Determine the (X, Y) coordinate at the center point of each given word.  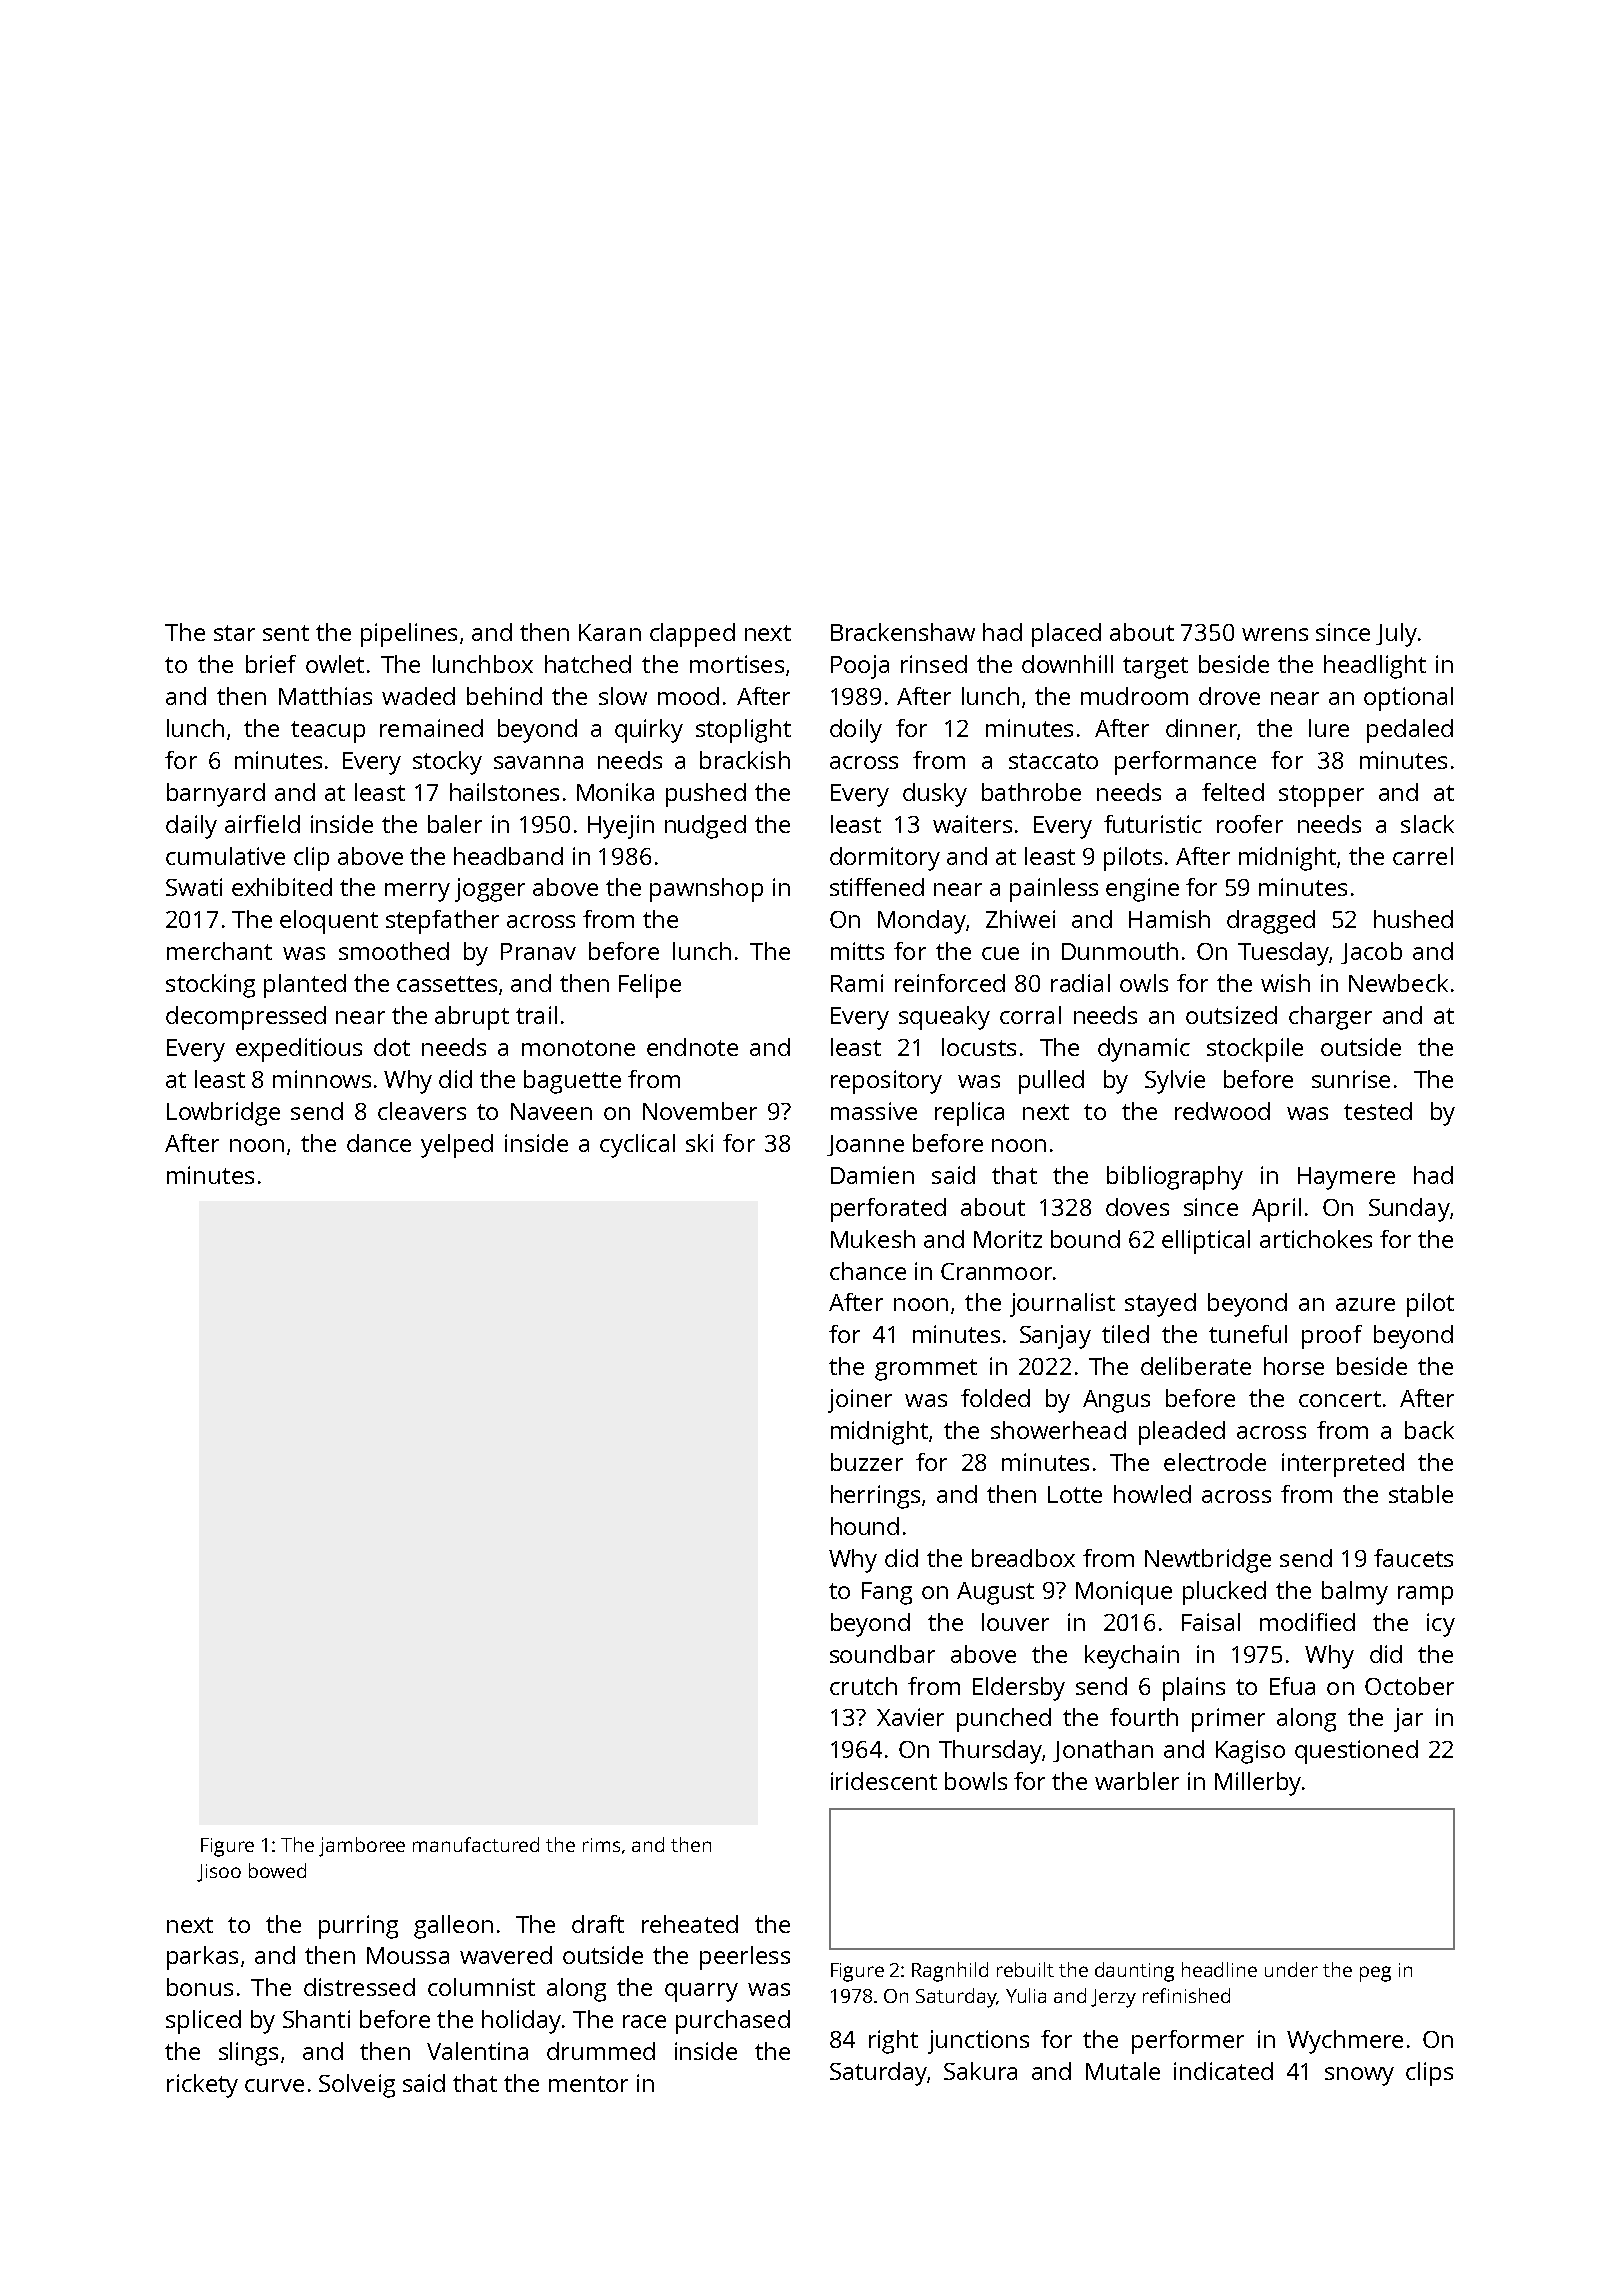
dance (379, 1143)
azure (1365, 1304)
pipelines (409, 635)
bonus (200, 1987)
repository (886, 1082)
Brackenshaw (903, 632)
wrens (1275, 634)
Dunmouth (1120, 951)
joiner (860, 1401)
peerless (745, 1958)
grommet (926, 1370)
